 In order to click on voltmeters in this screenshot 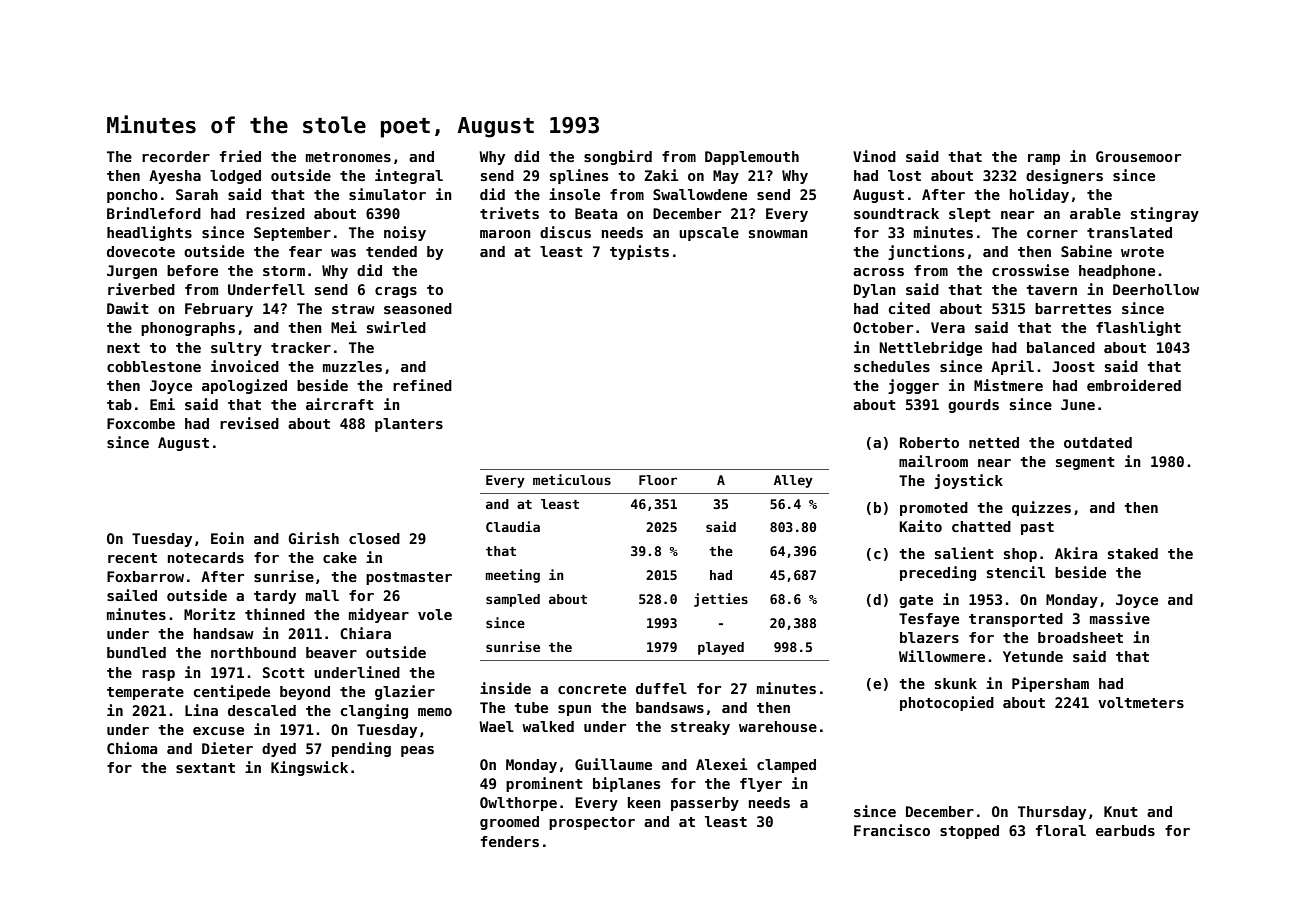, I will do `click(1141, 702)`.
